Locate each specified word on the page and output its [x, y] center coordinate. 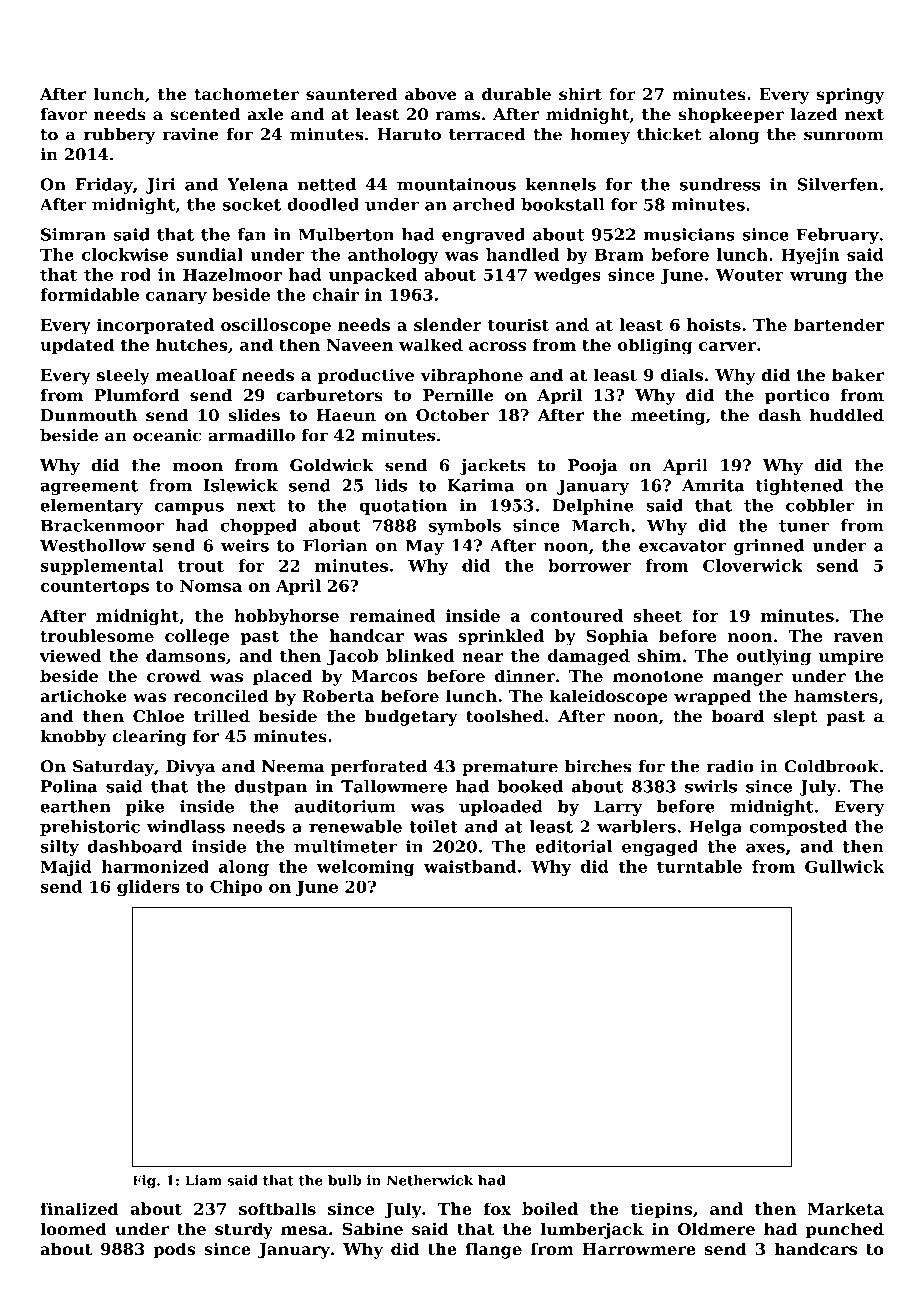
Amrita [713, 485]
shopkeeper [731, 115]
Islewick [241, 485]
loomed [73, 1228]
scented [205, 114]
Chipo [236, 888]
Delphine [593, 507]
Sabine [372, 1228]
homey [600, 136]
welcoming [366, 868]
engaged [660, 848]
